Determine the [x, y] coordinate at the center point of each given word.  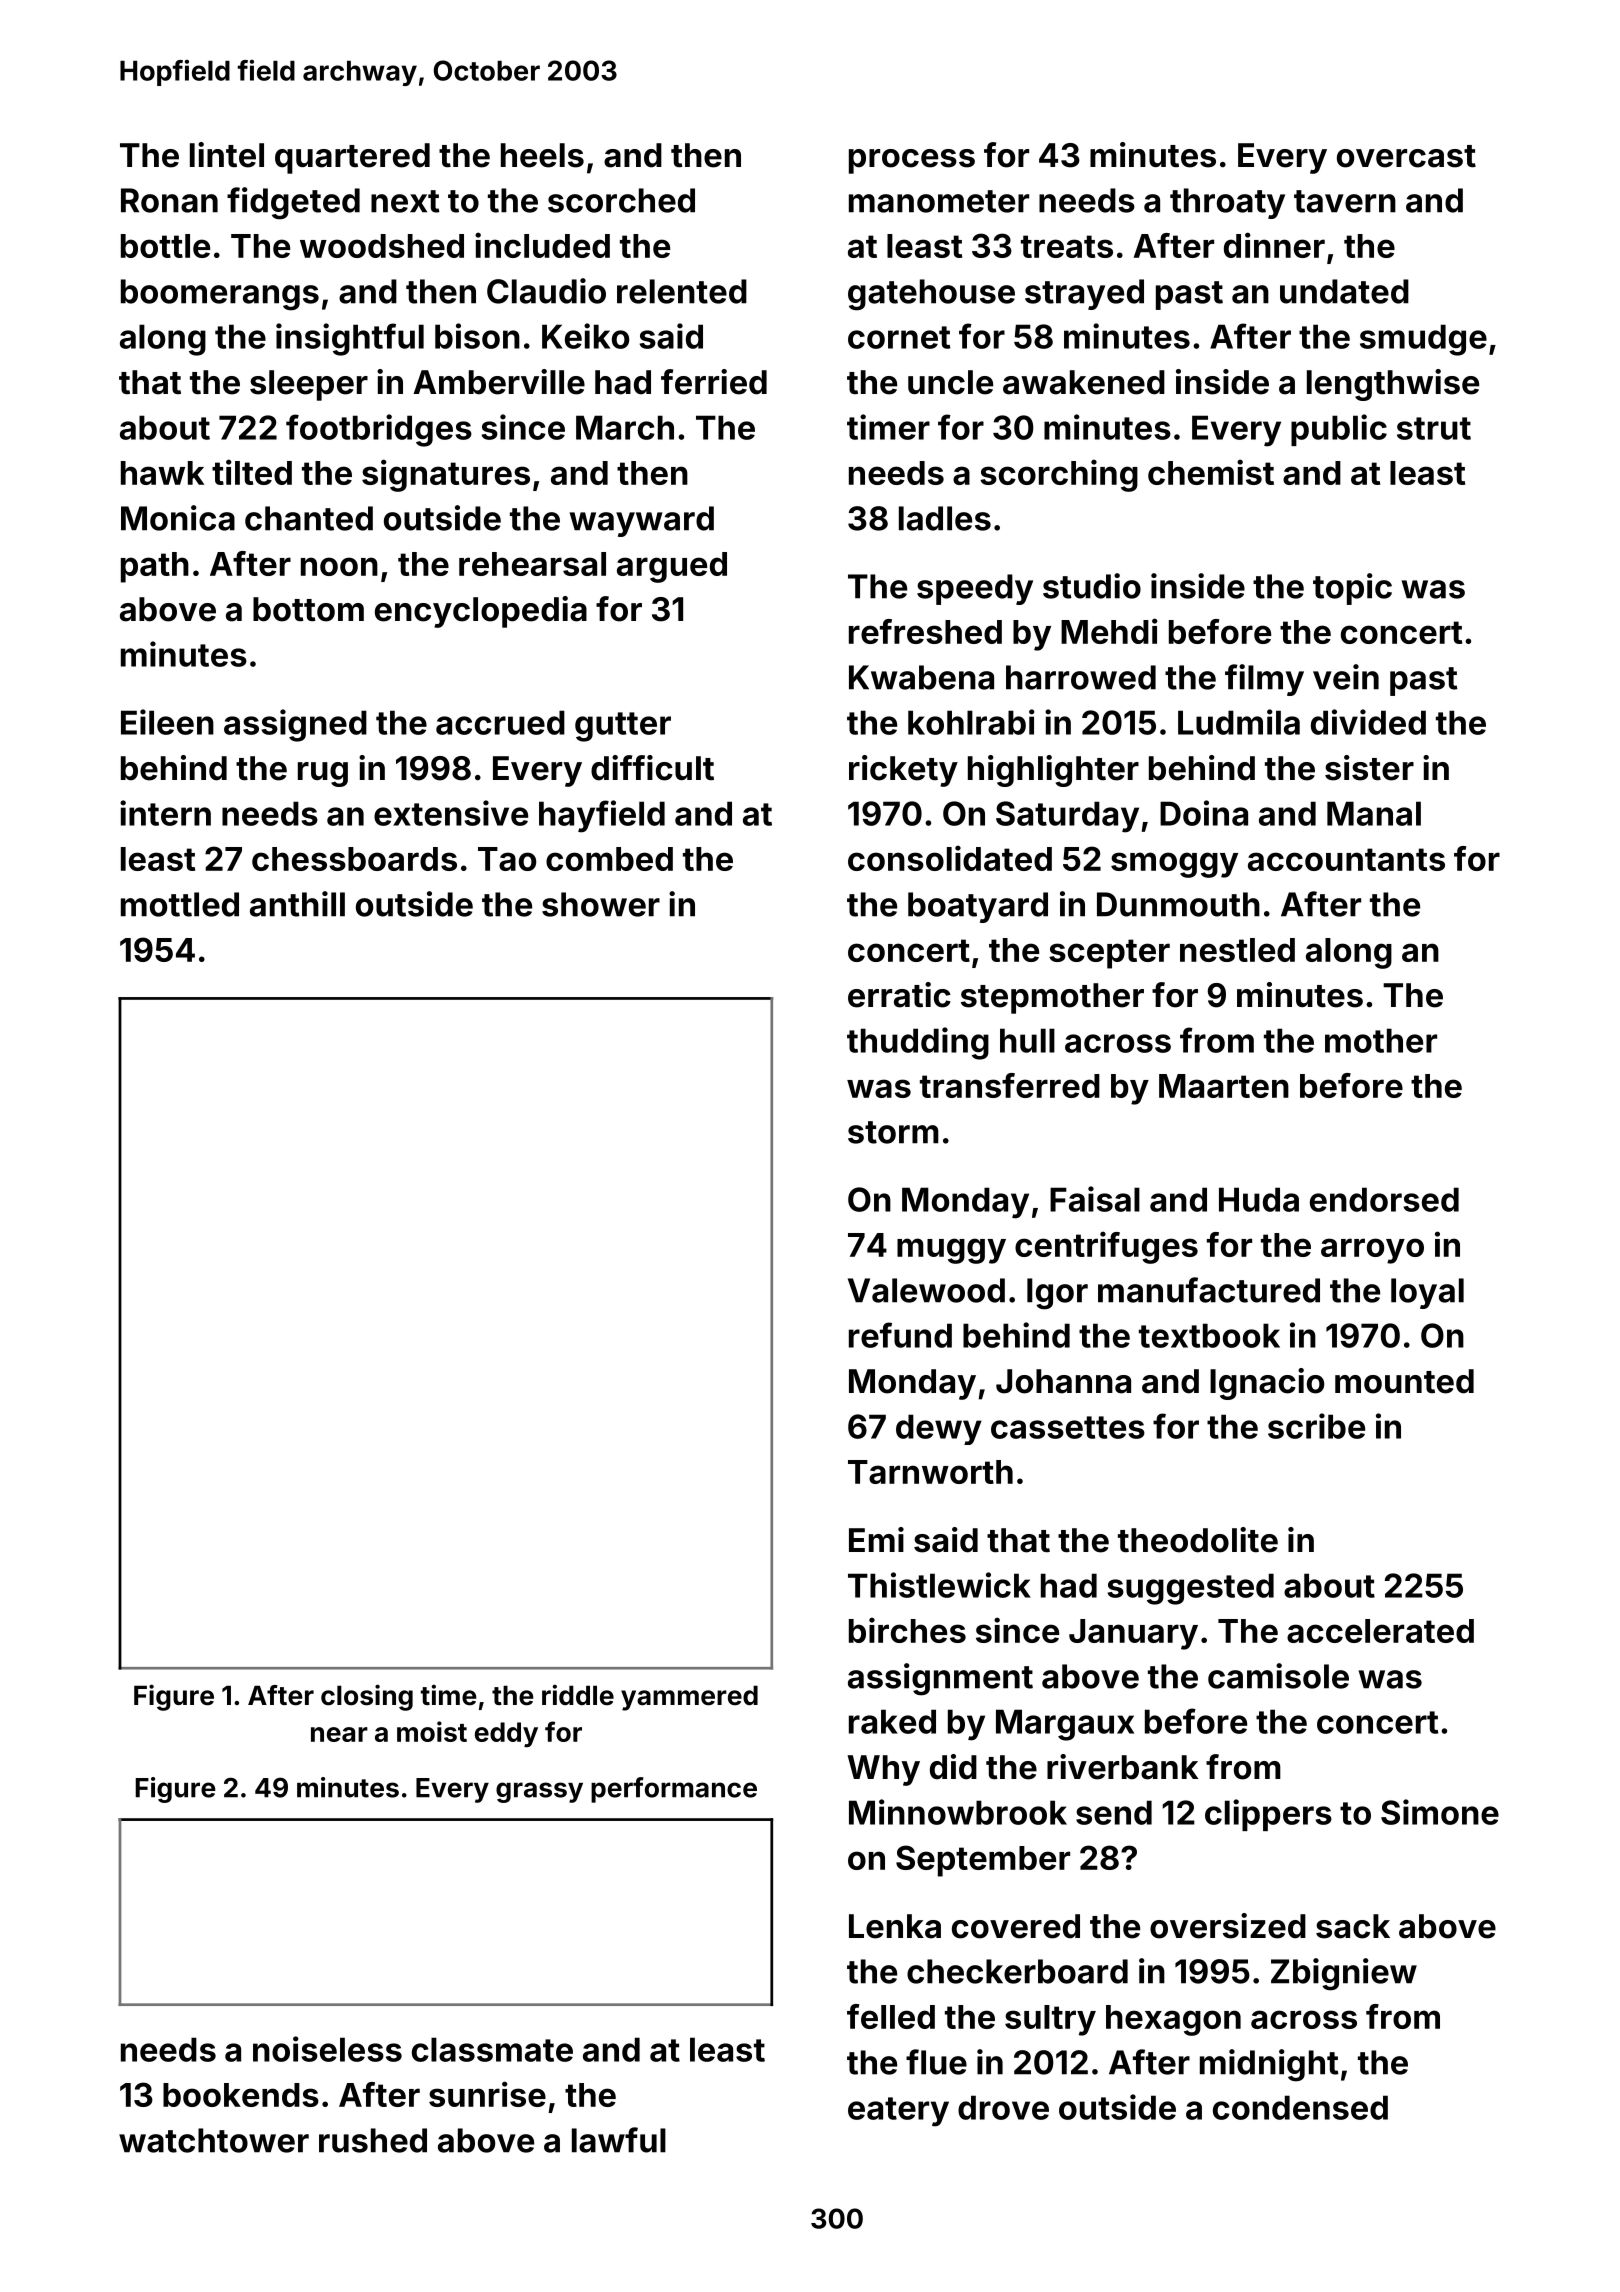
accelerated [1380, 1631]
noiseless [327, 2049]
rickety [903, 771]
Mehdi [1109, 631]
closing [367, 1697]
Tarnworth [930, 1472]
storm [893, 1132]
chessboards [354, 859]
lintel [227, 155]
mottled [180, 904]
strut [1434, 428]
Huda [1259, 1199]
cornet [899, 337]
